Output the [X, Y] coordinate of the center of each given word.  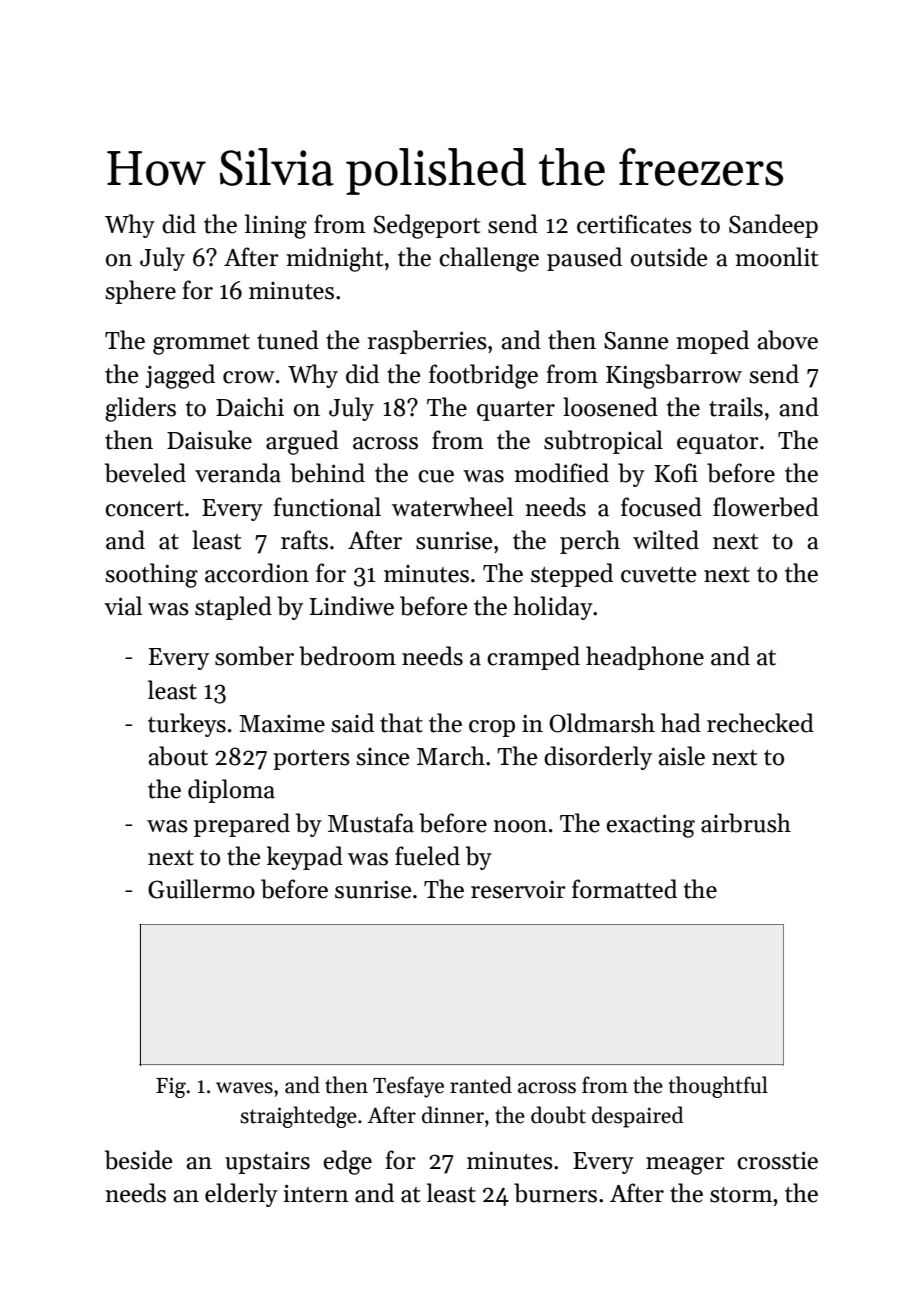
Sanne [636, 340]
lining [276, 226]
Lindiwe [352, 606]
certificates [634, 224]
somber [254, 656]
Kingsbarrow [674, 376]
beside [139, 1160]
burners [555, 1193]
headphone [645, 658]
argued [302, 442]
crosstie [777, 1160]
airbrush [746, 823]
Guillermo [201, 889]
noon [520, 826]
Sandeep [773, 226]
